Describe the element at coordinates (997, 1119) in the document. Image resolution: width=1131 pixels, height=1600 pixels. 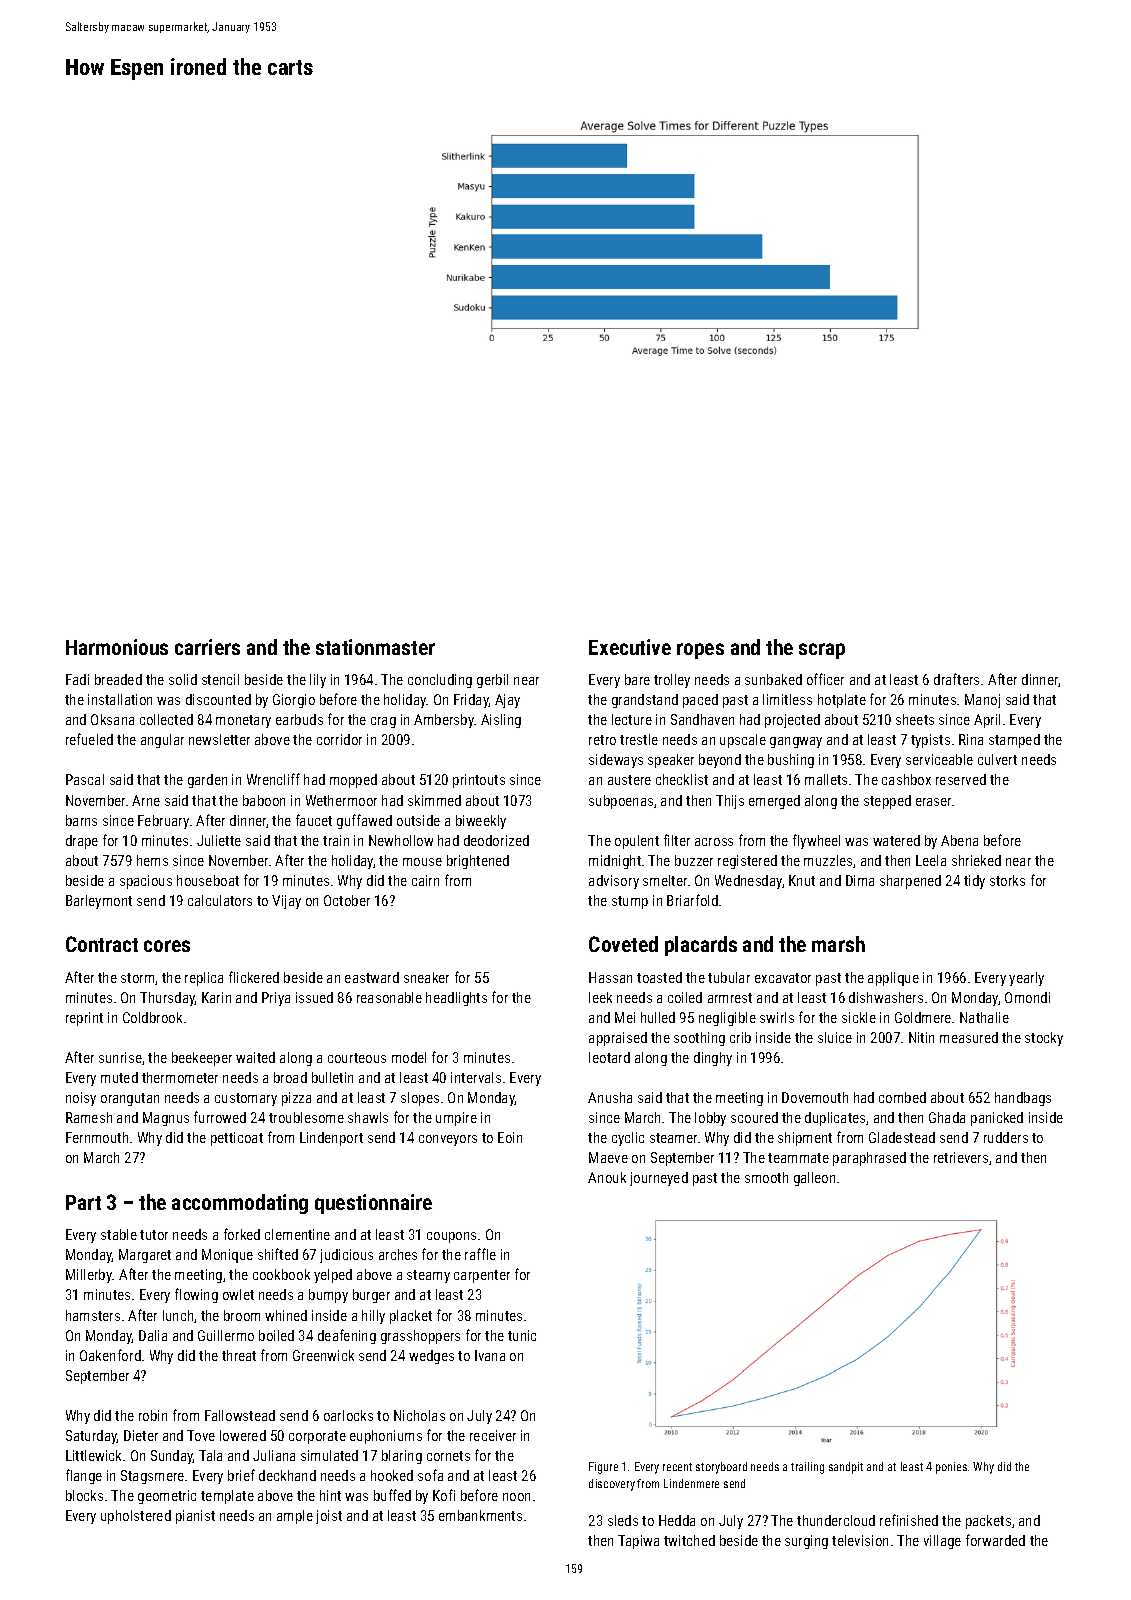
I see `panicked` at that location.
